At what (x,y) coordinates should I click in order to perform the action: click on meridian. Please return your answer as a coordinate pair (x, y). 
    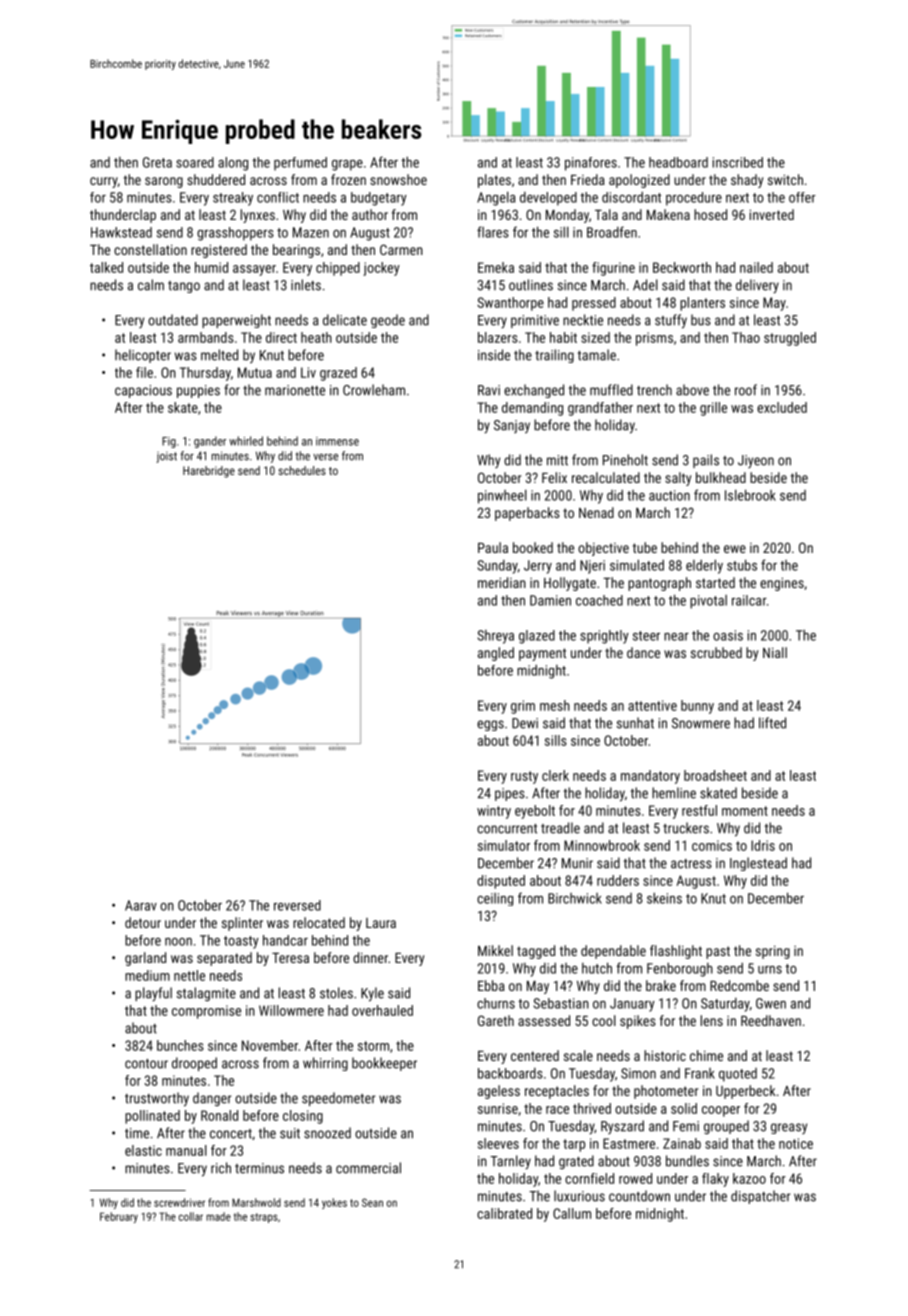
    Looking at the image, I should click on (502, 582).
